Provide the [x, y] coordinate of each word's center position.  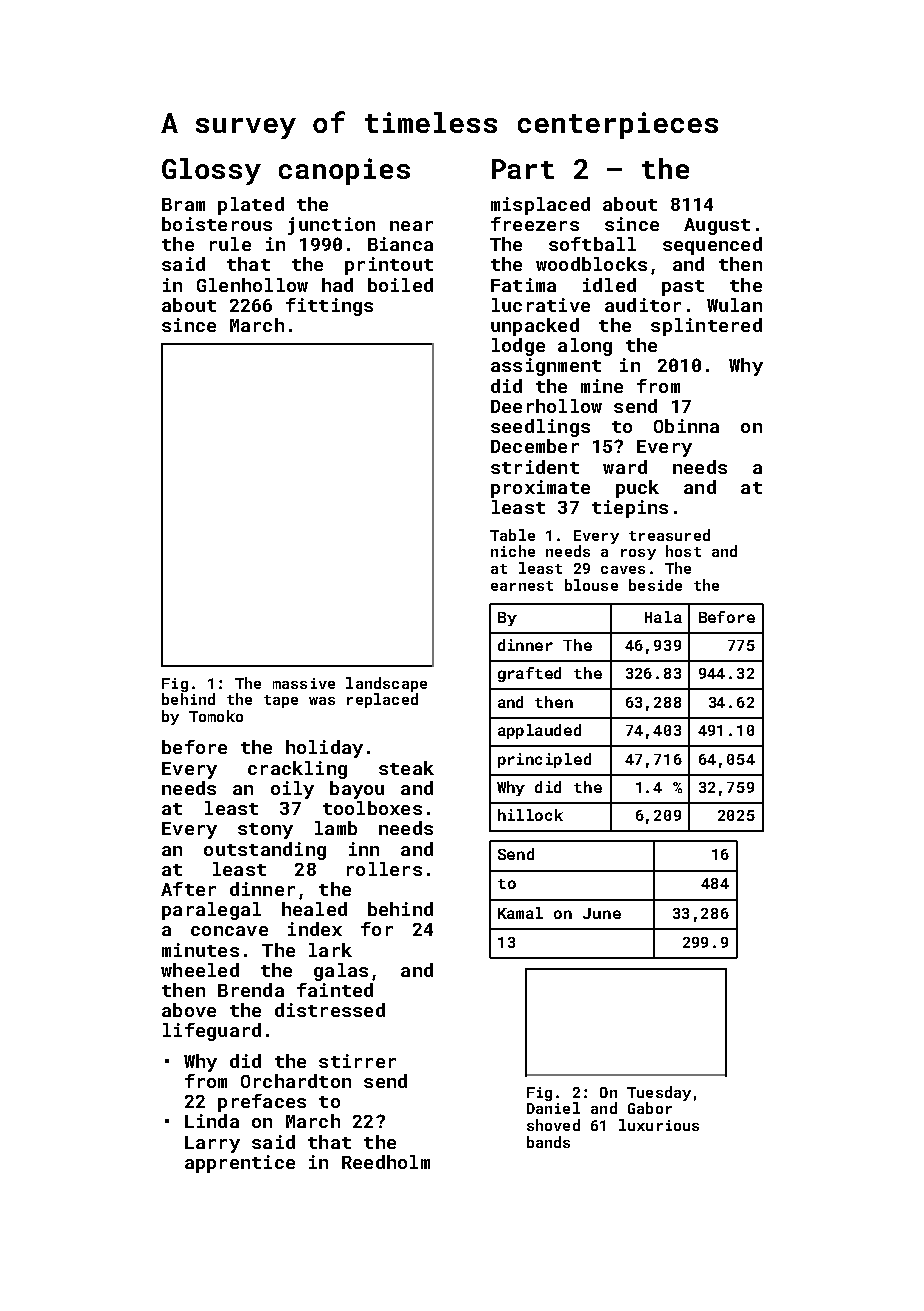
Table [512, 535]
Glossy [211, 171]
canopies [344, 171]
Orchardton [296, 1081]
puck [637, 489]
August [717, 226]
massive [304, 683]
